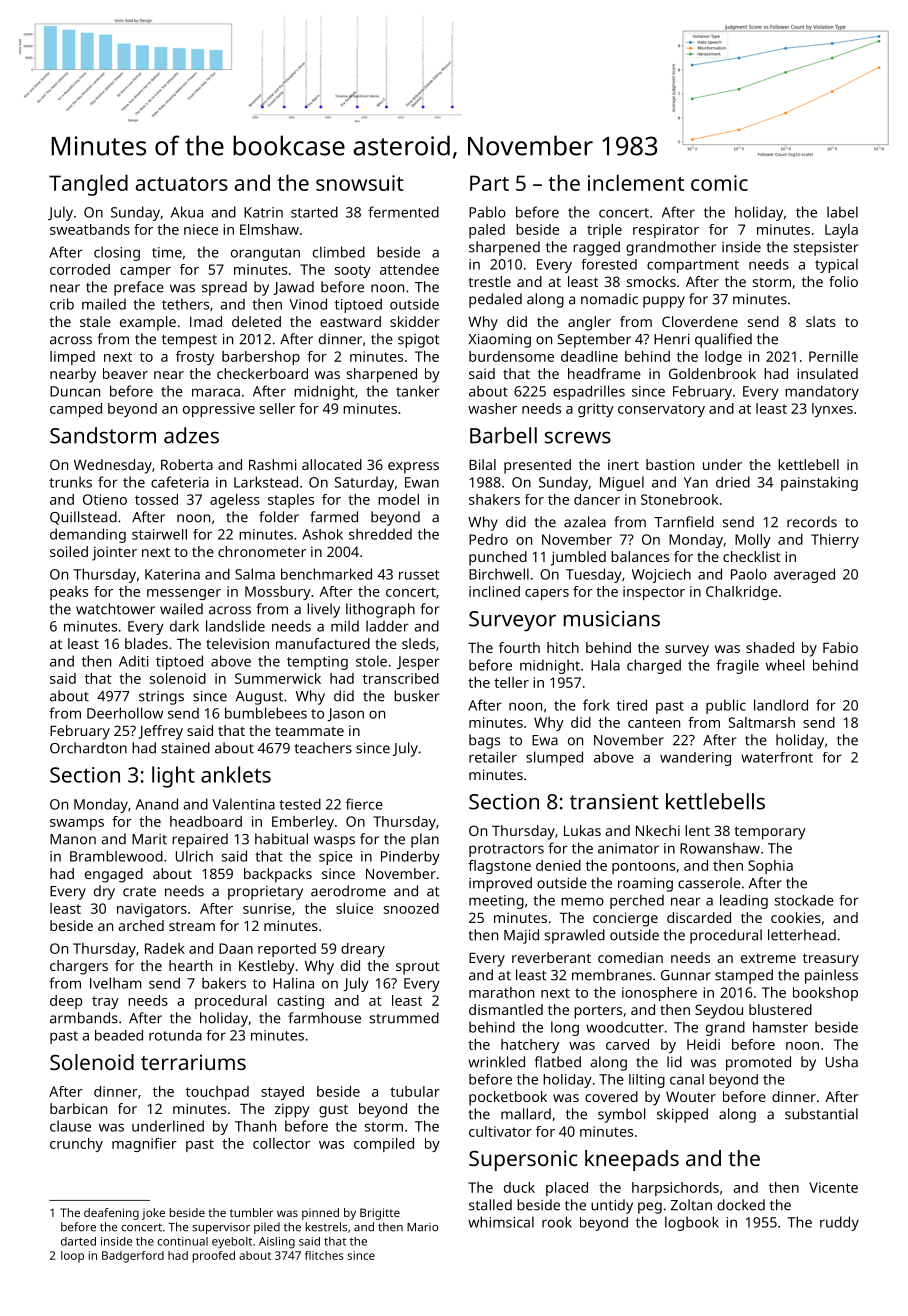 The height and width of the screenshot is (1316, 908). Describe the element at coordinates (76, 1145) in the screenshot. I see `crunchy` at that location.
